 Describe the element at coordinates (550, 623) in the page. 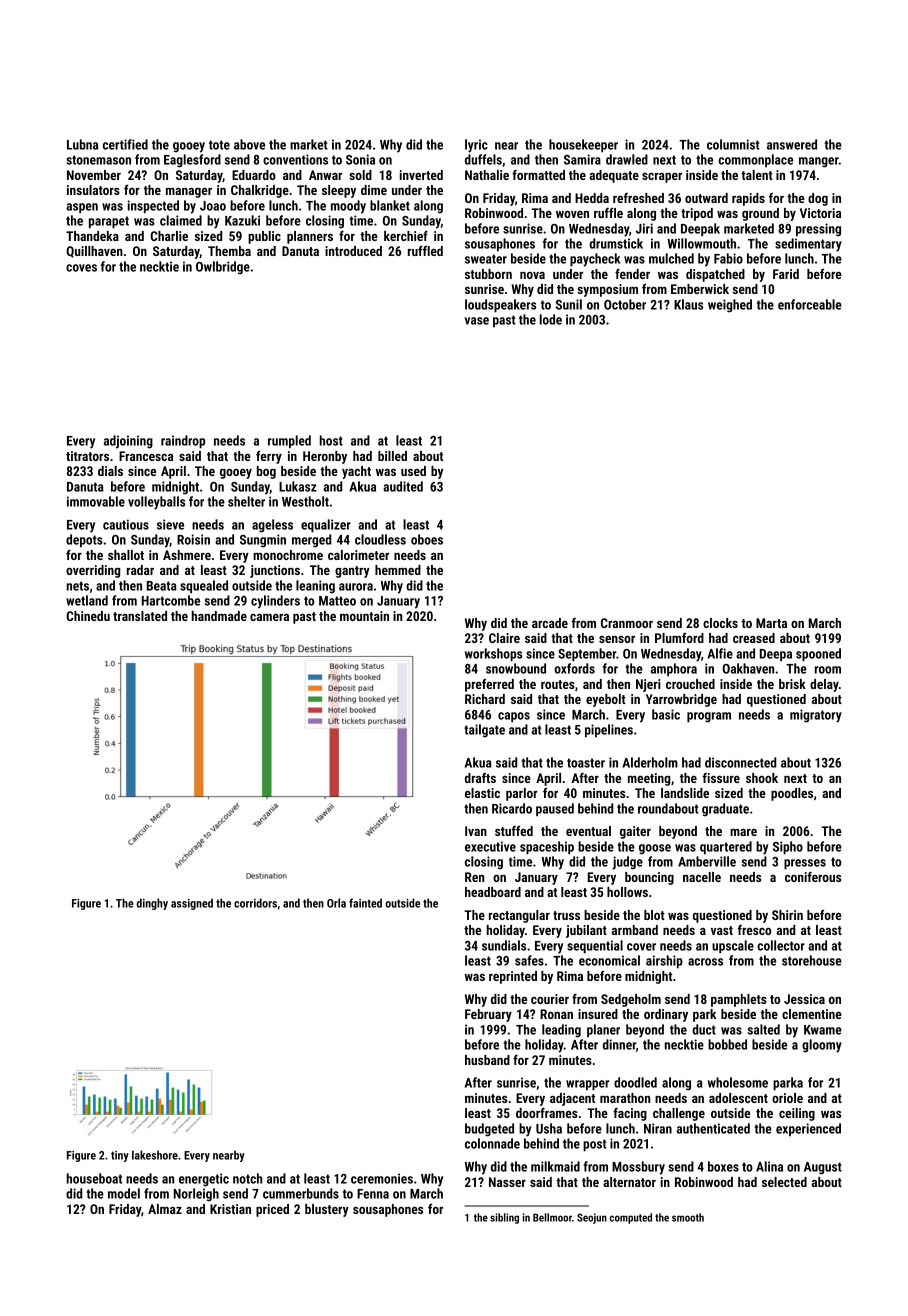

I see `arcade` at that location.
